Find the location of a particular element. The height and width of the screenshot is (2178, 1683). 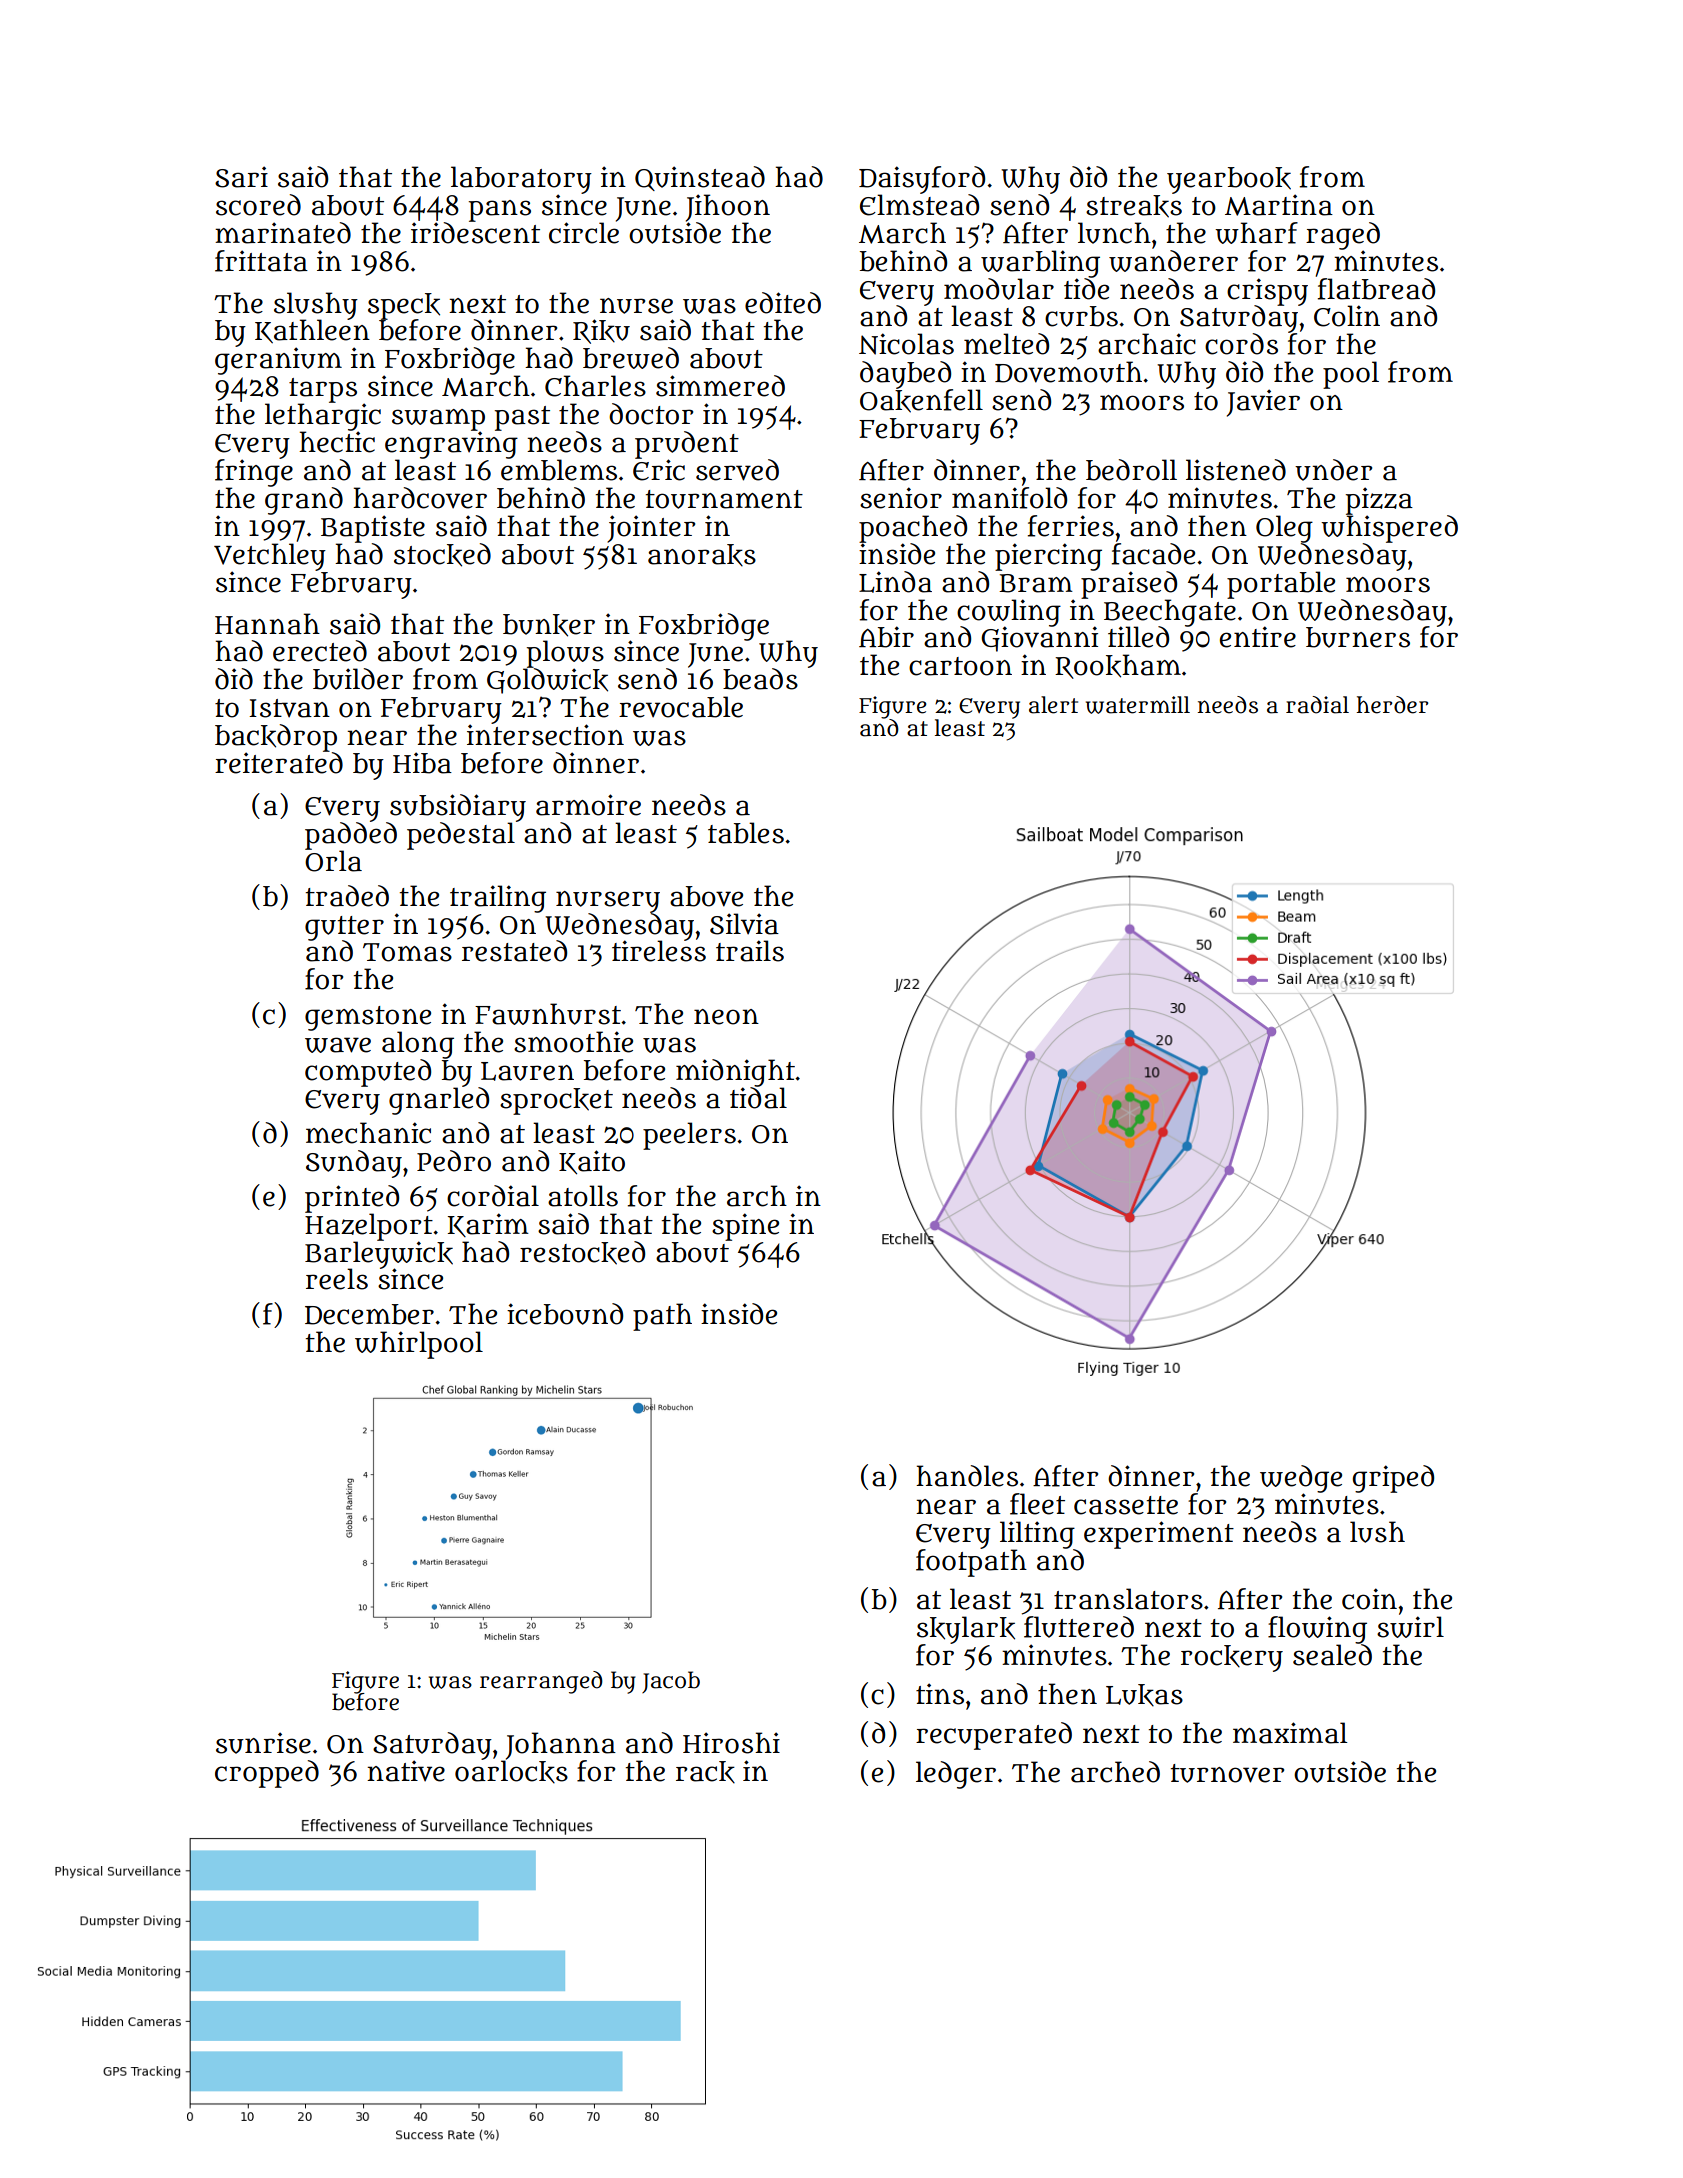

yearbook is located at coordinates (1229, 180).
